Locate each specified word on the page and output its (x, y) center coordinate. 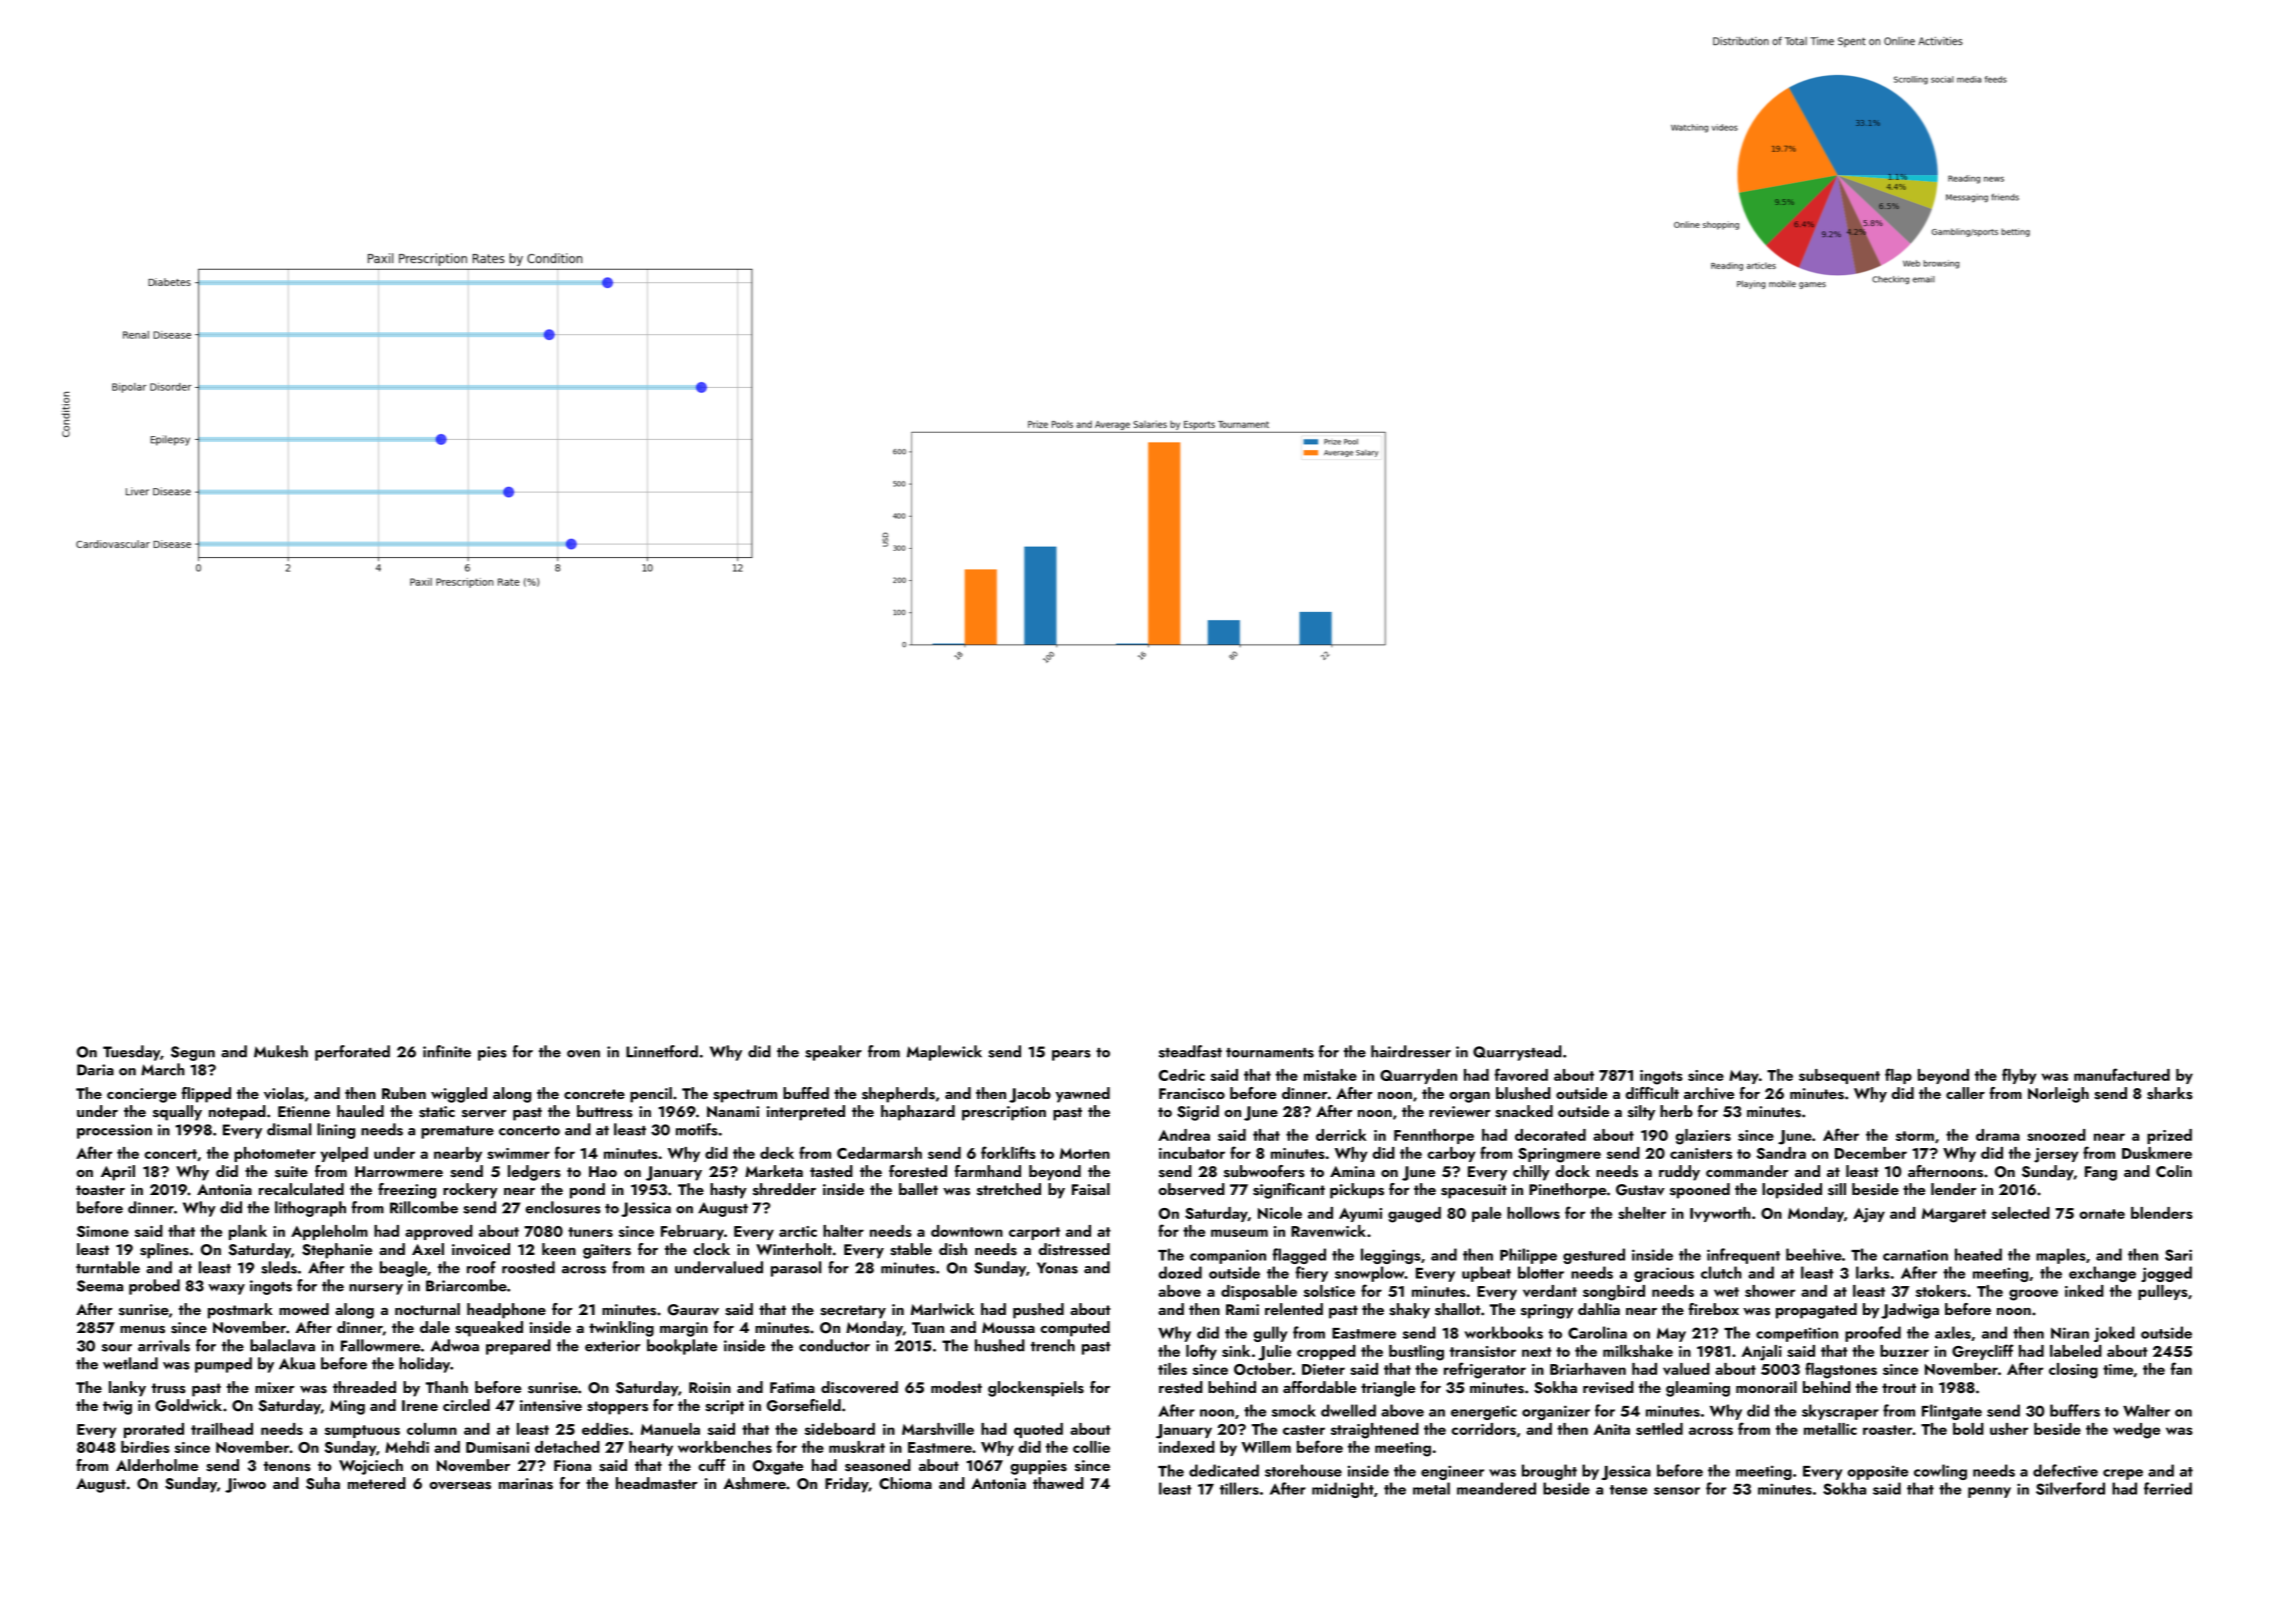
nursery (376, 1289)
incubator (1192, 1153)
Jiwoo (245, 1485)
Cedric (1182, 1075)
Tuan (928, 1327)
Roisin (710, 1388)
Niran (2070, 1333)
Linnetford (662, 1051)
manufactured (2122, 1074)
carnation (1915, 1255)
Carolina (1597, 1332)
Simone (103, 1231)
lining (336, 1131)
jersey (2056, 1155)
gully (1270, 1334)
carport (1034, 1233)
